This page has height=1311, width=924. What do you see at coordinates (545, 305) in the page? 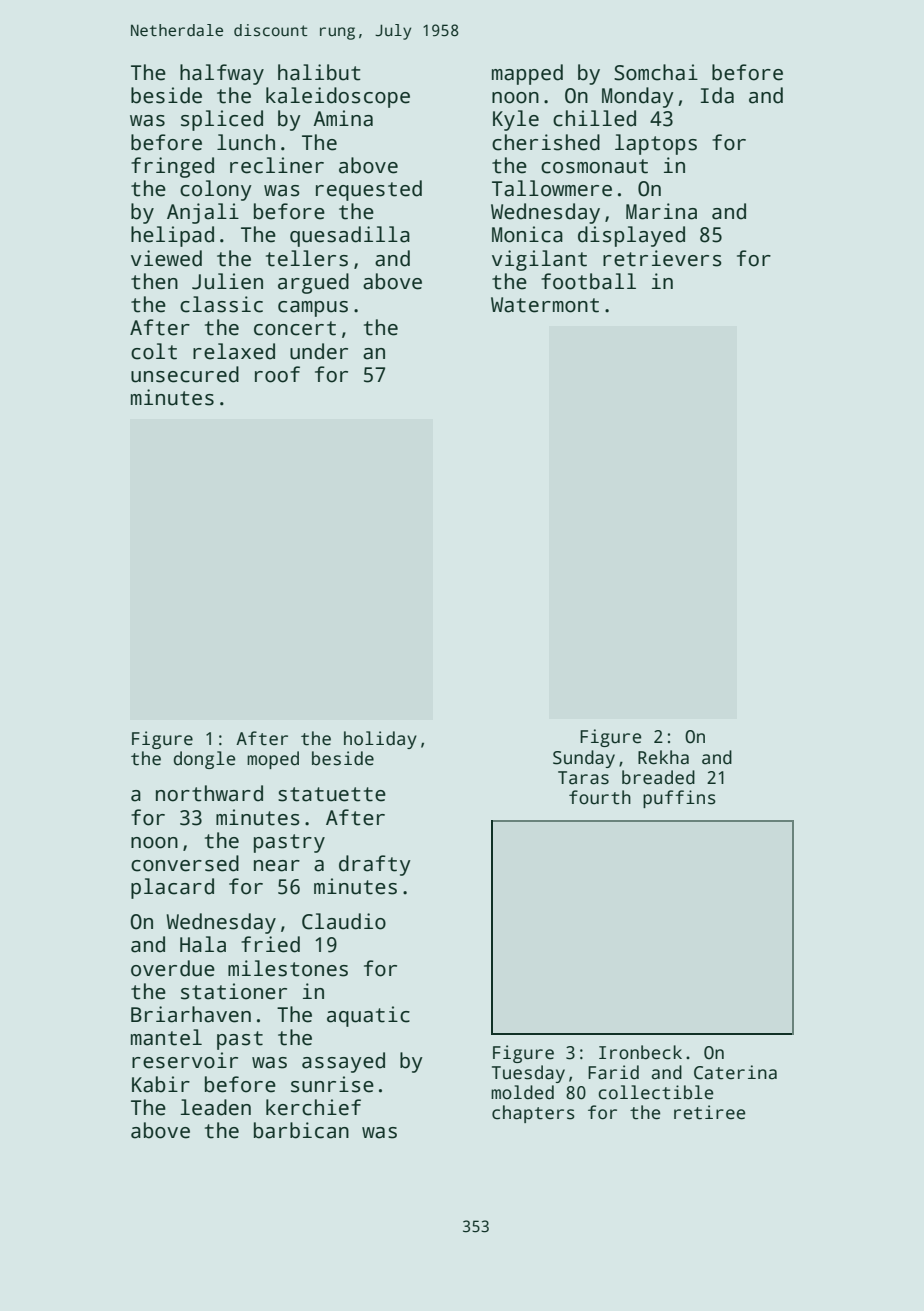
I see `Watermont` at bounding box center [545, 305].
